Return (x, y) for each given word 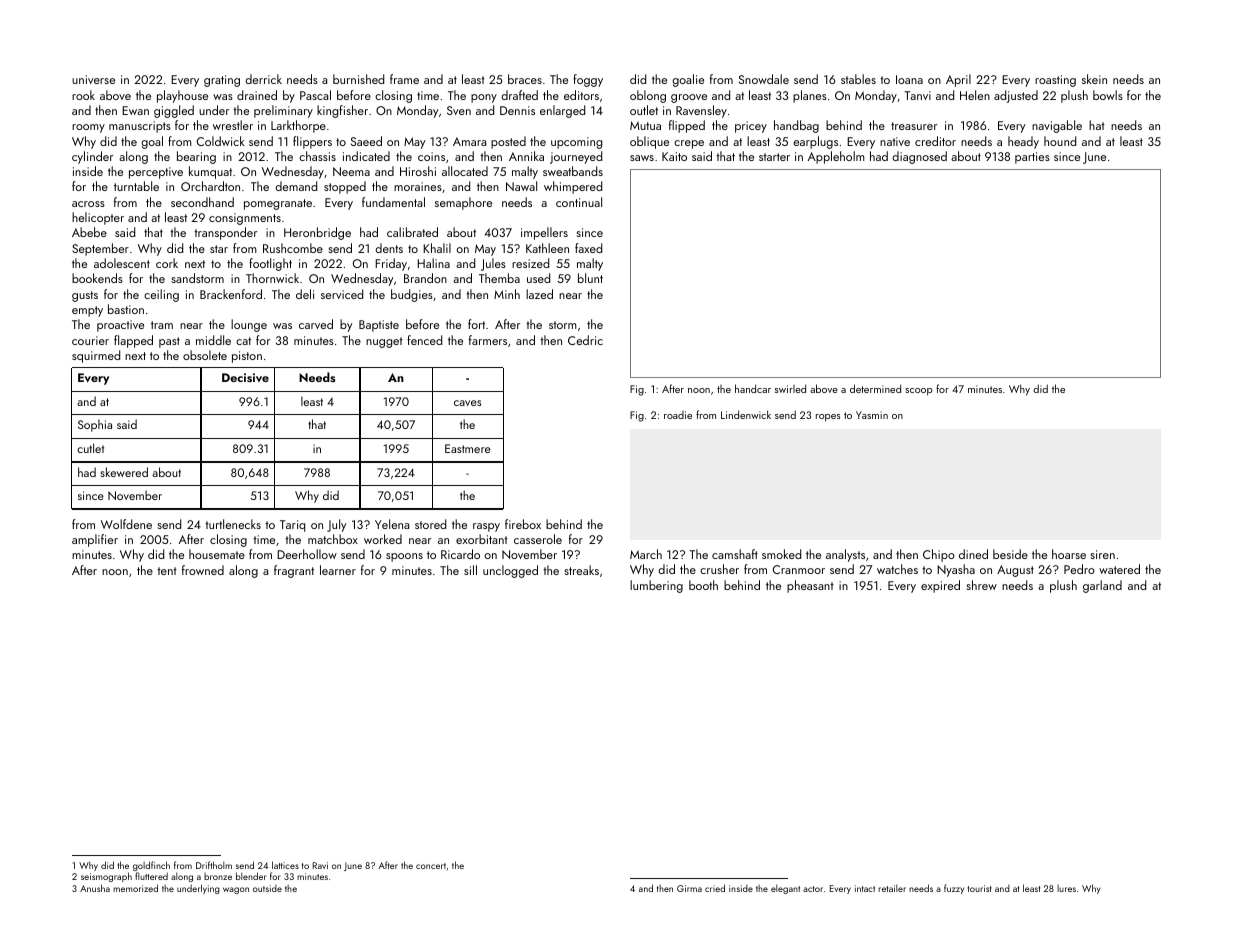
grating (222, 81)
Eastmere (468, 448)
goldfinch (151, 866)
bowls (1108, 95)
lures (1066, 888)
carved (316, 324)
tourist (979, 888)
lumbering (656, 586)
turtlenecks (233, 524)
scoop (919, 392)
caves (467, 403)
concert (431, 866)
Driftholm (214, 865)
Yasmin (872, 415)
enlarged (562, 111)
